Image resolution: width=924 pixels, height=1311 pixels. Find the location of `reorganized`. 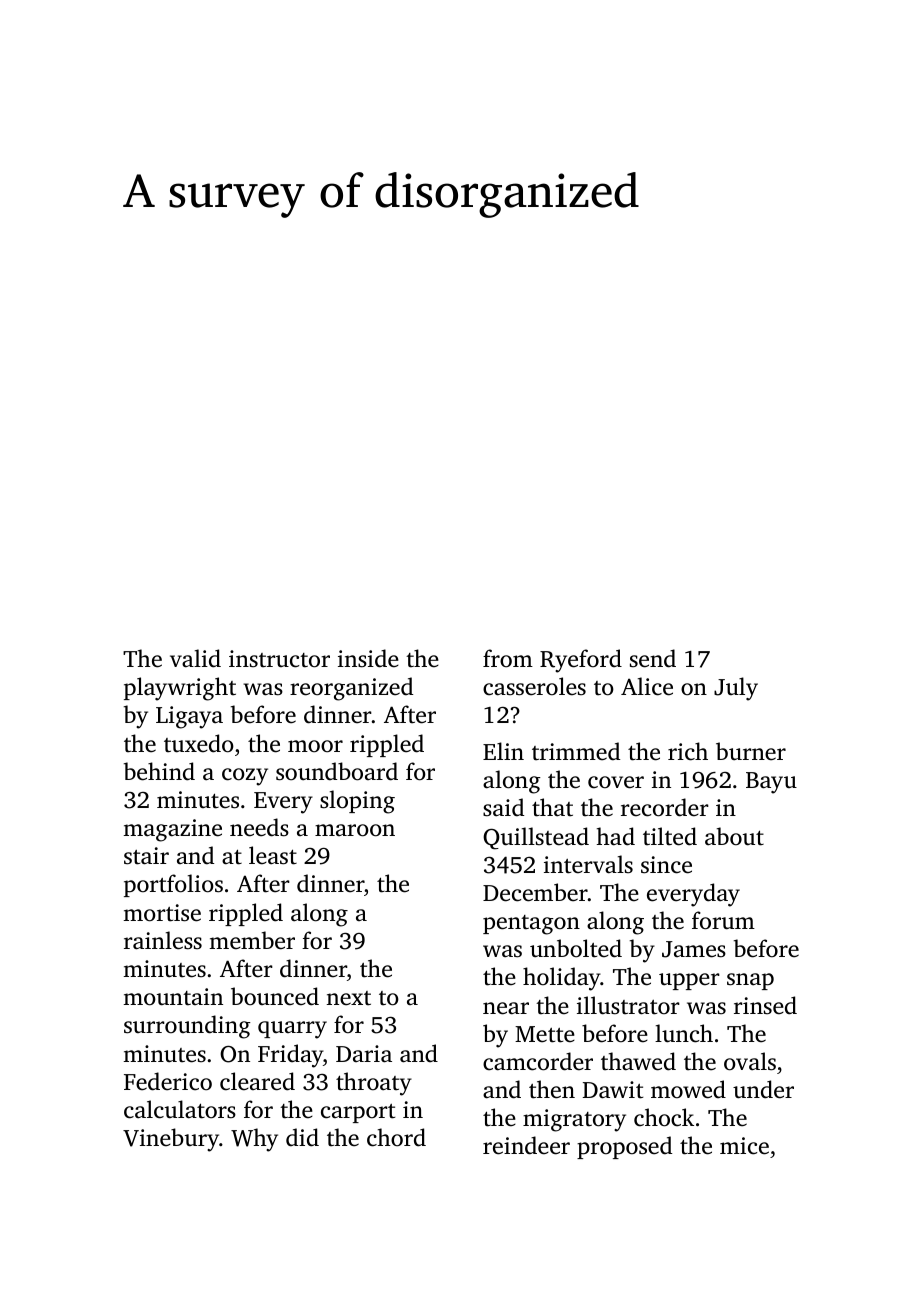

reorganized is located at coordinates (351, 689).
